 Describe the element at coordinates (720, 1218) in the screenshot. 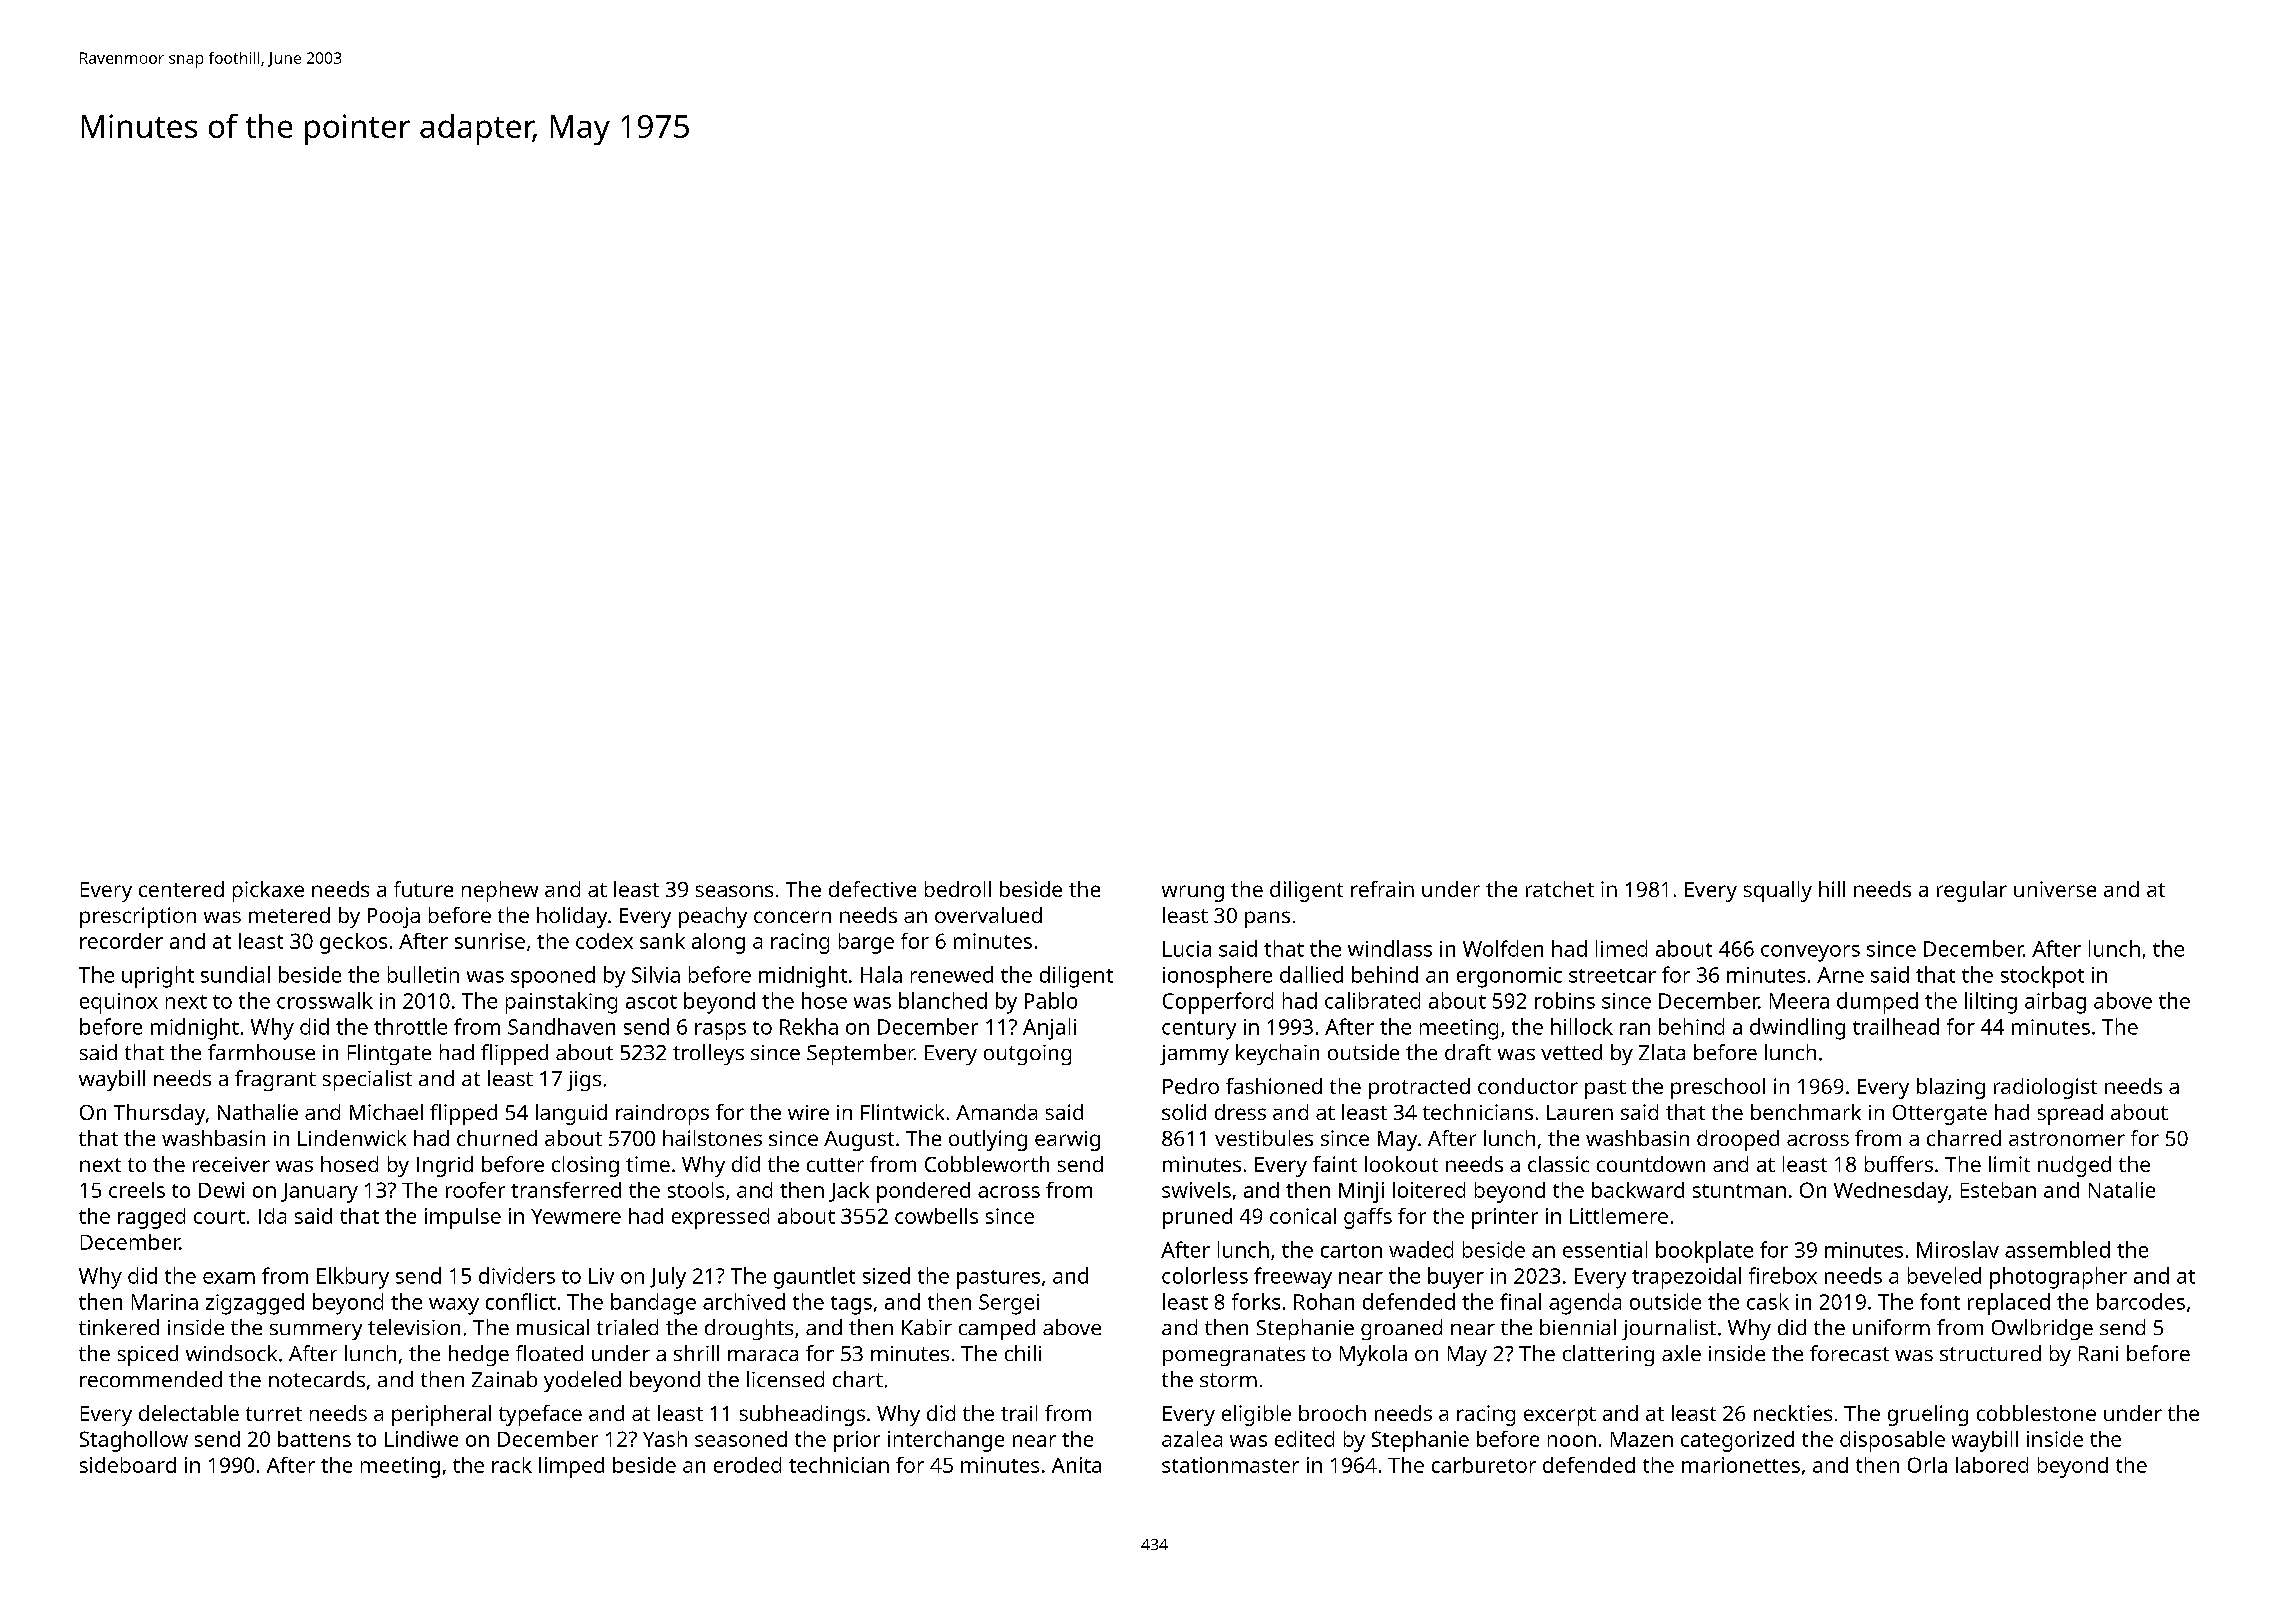

I see `expressed` at that location.
